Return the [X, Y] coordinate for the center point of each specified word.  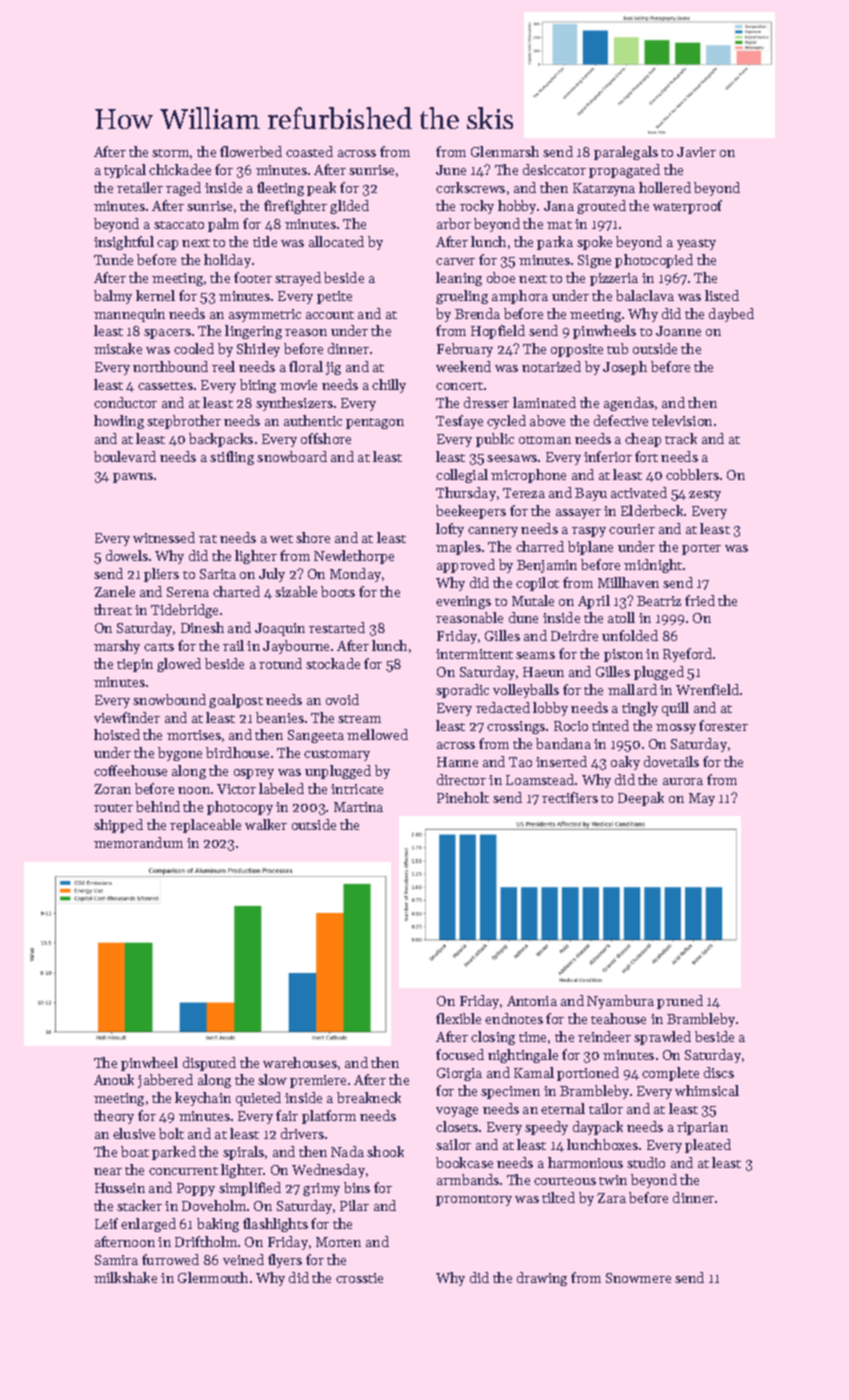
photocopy [240, 808]
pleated [708, 1146]
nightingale [523, 1056]
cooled [194, 348]
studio [646, 1162]
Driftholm [206, 1241]
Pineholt [463, 797]
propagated [624, 171]
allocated [336, 241]
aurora [683, 781]
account [330, 315]
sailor [453, 1144]
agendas [629, 404]
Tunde [113, 259]
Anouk [114, 1079]
